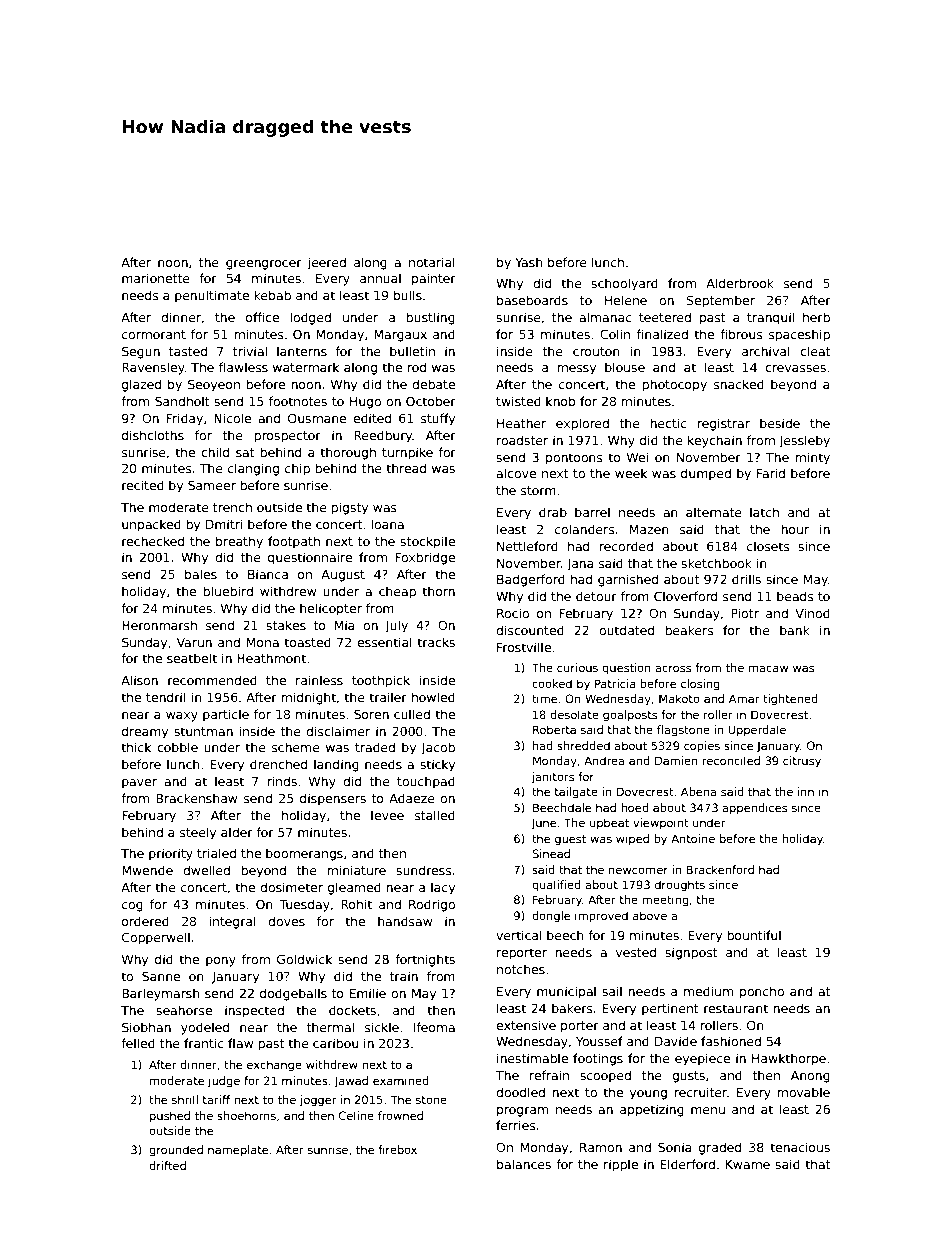  I want to click on dongle, so click(551, 917).
